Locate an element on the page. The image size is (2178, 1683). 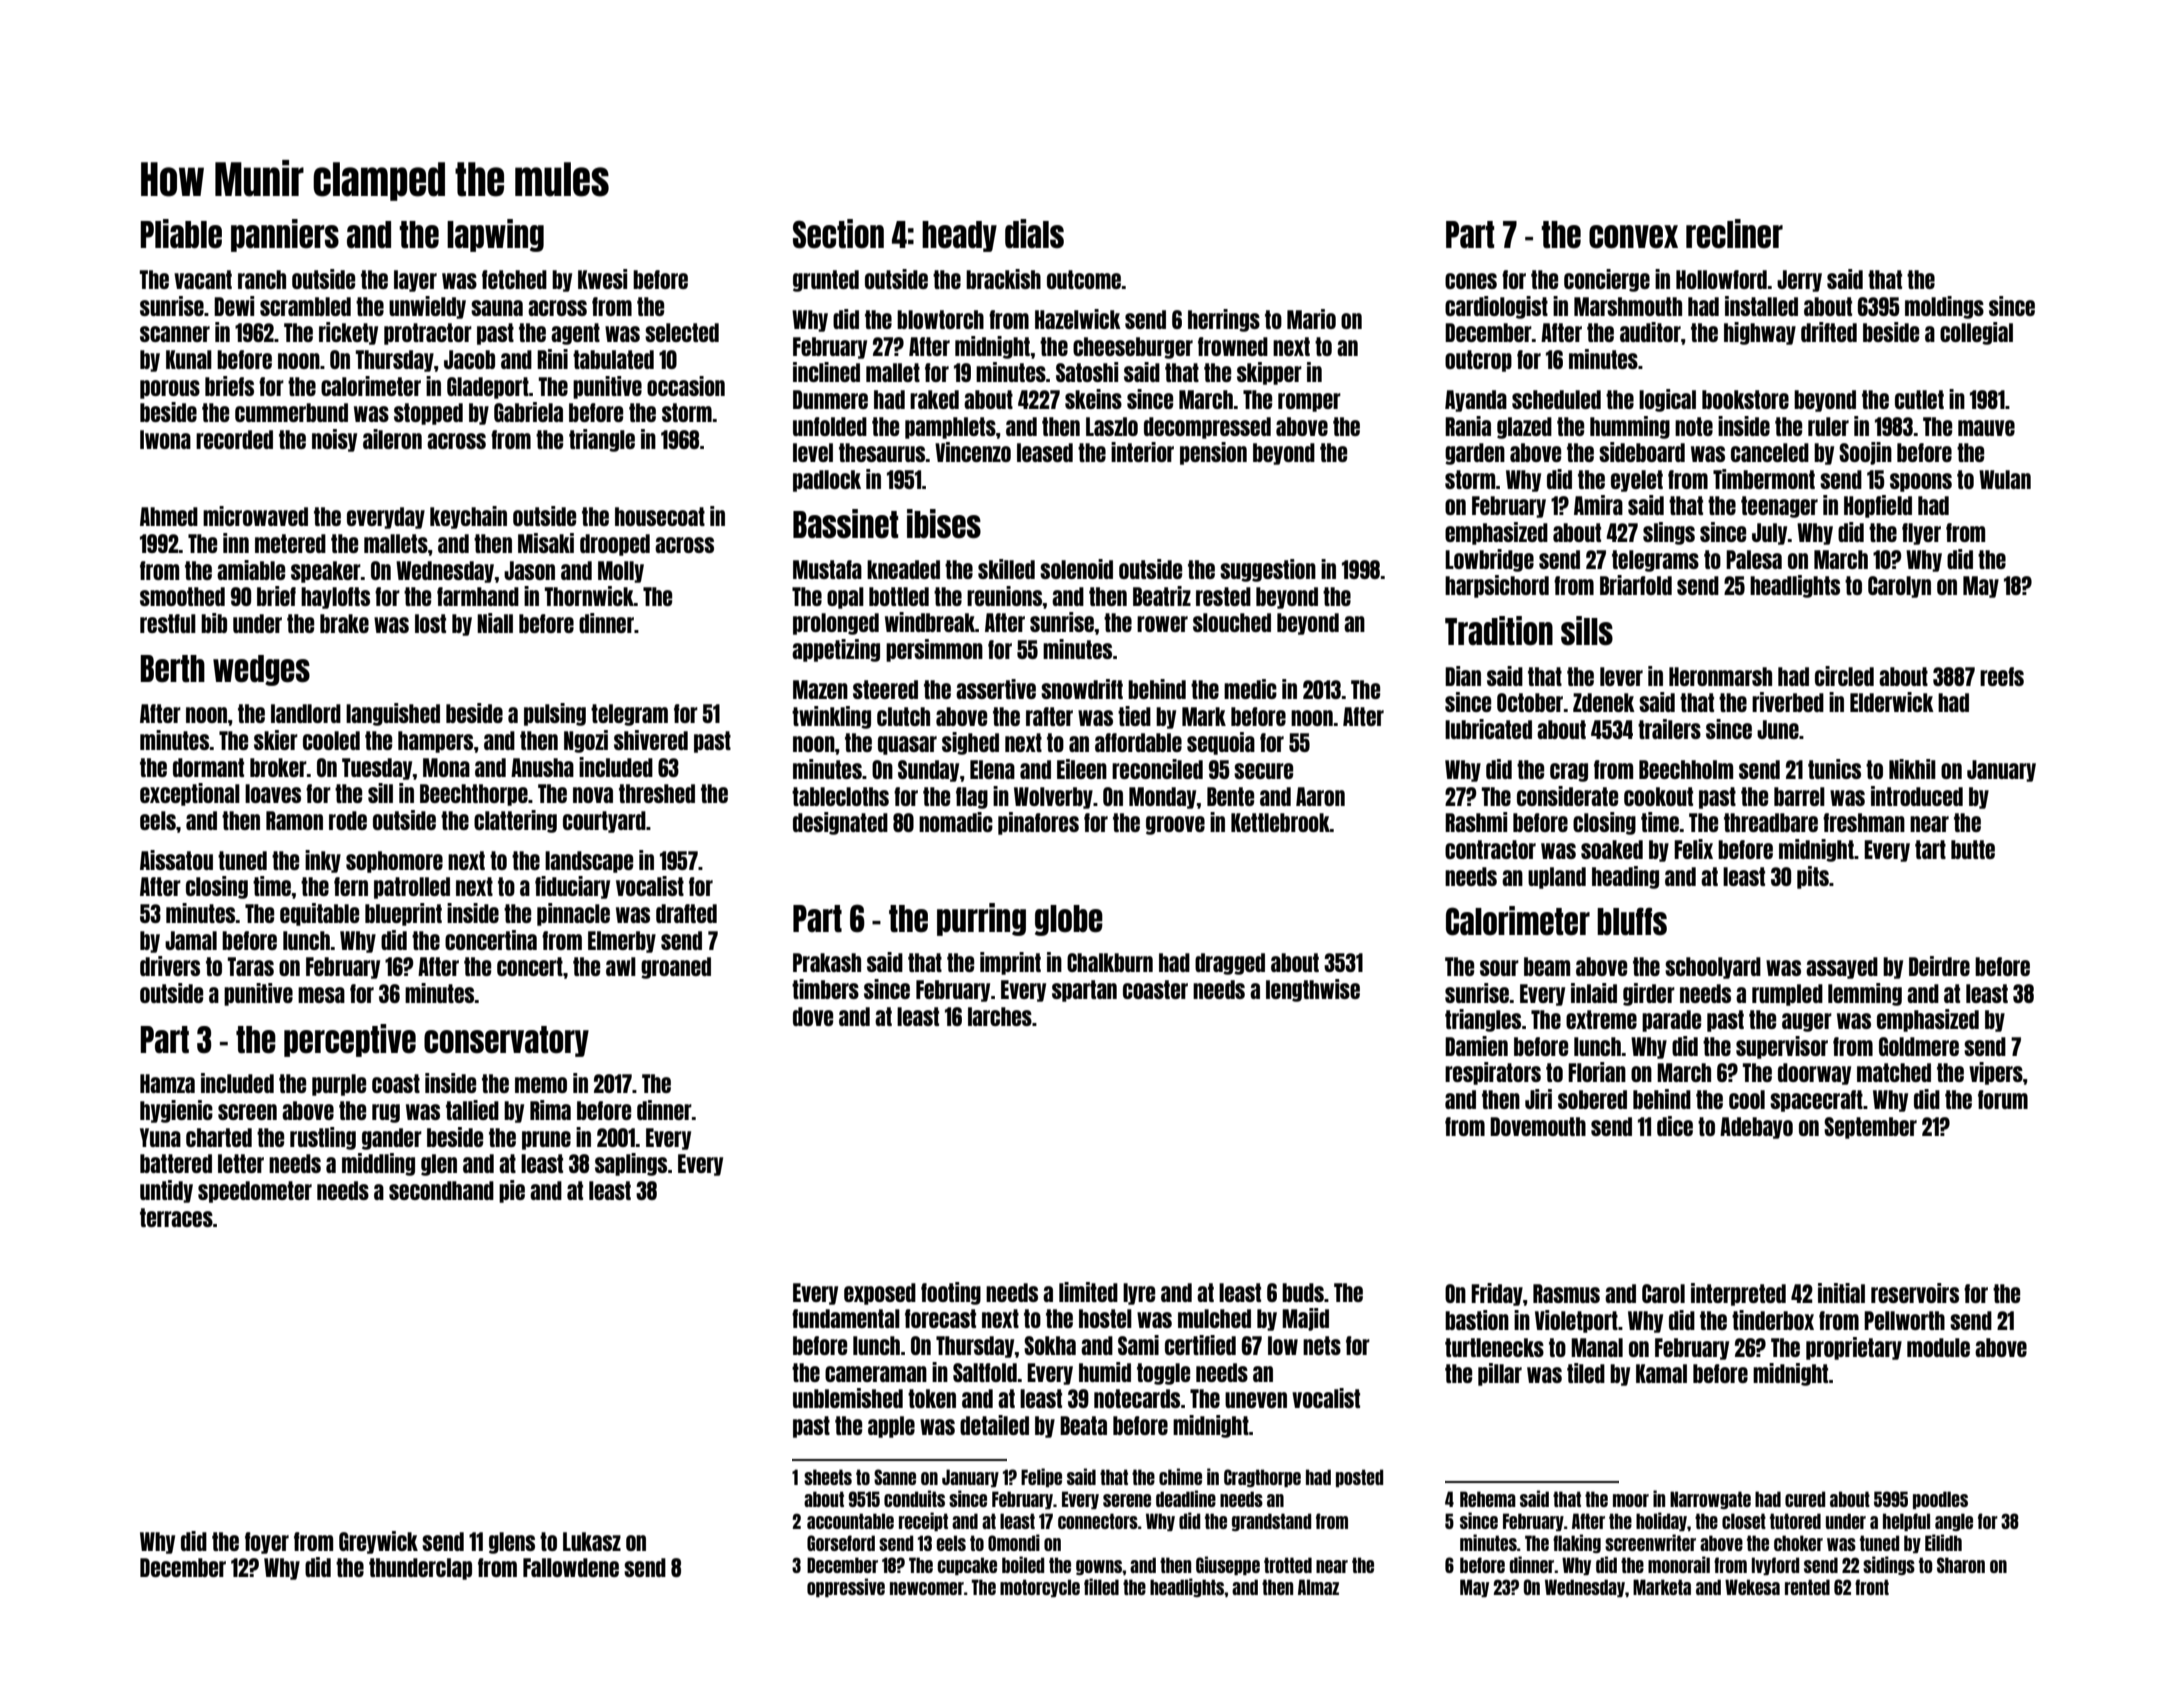
sauna is located at coordinates (497, 308).
